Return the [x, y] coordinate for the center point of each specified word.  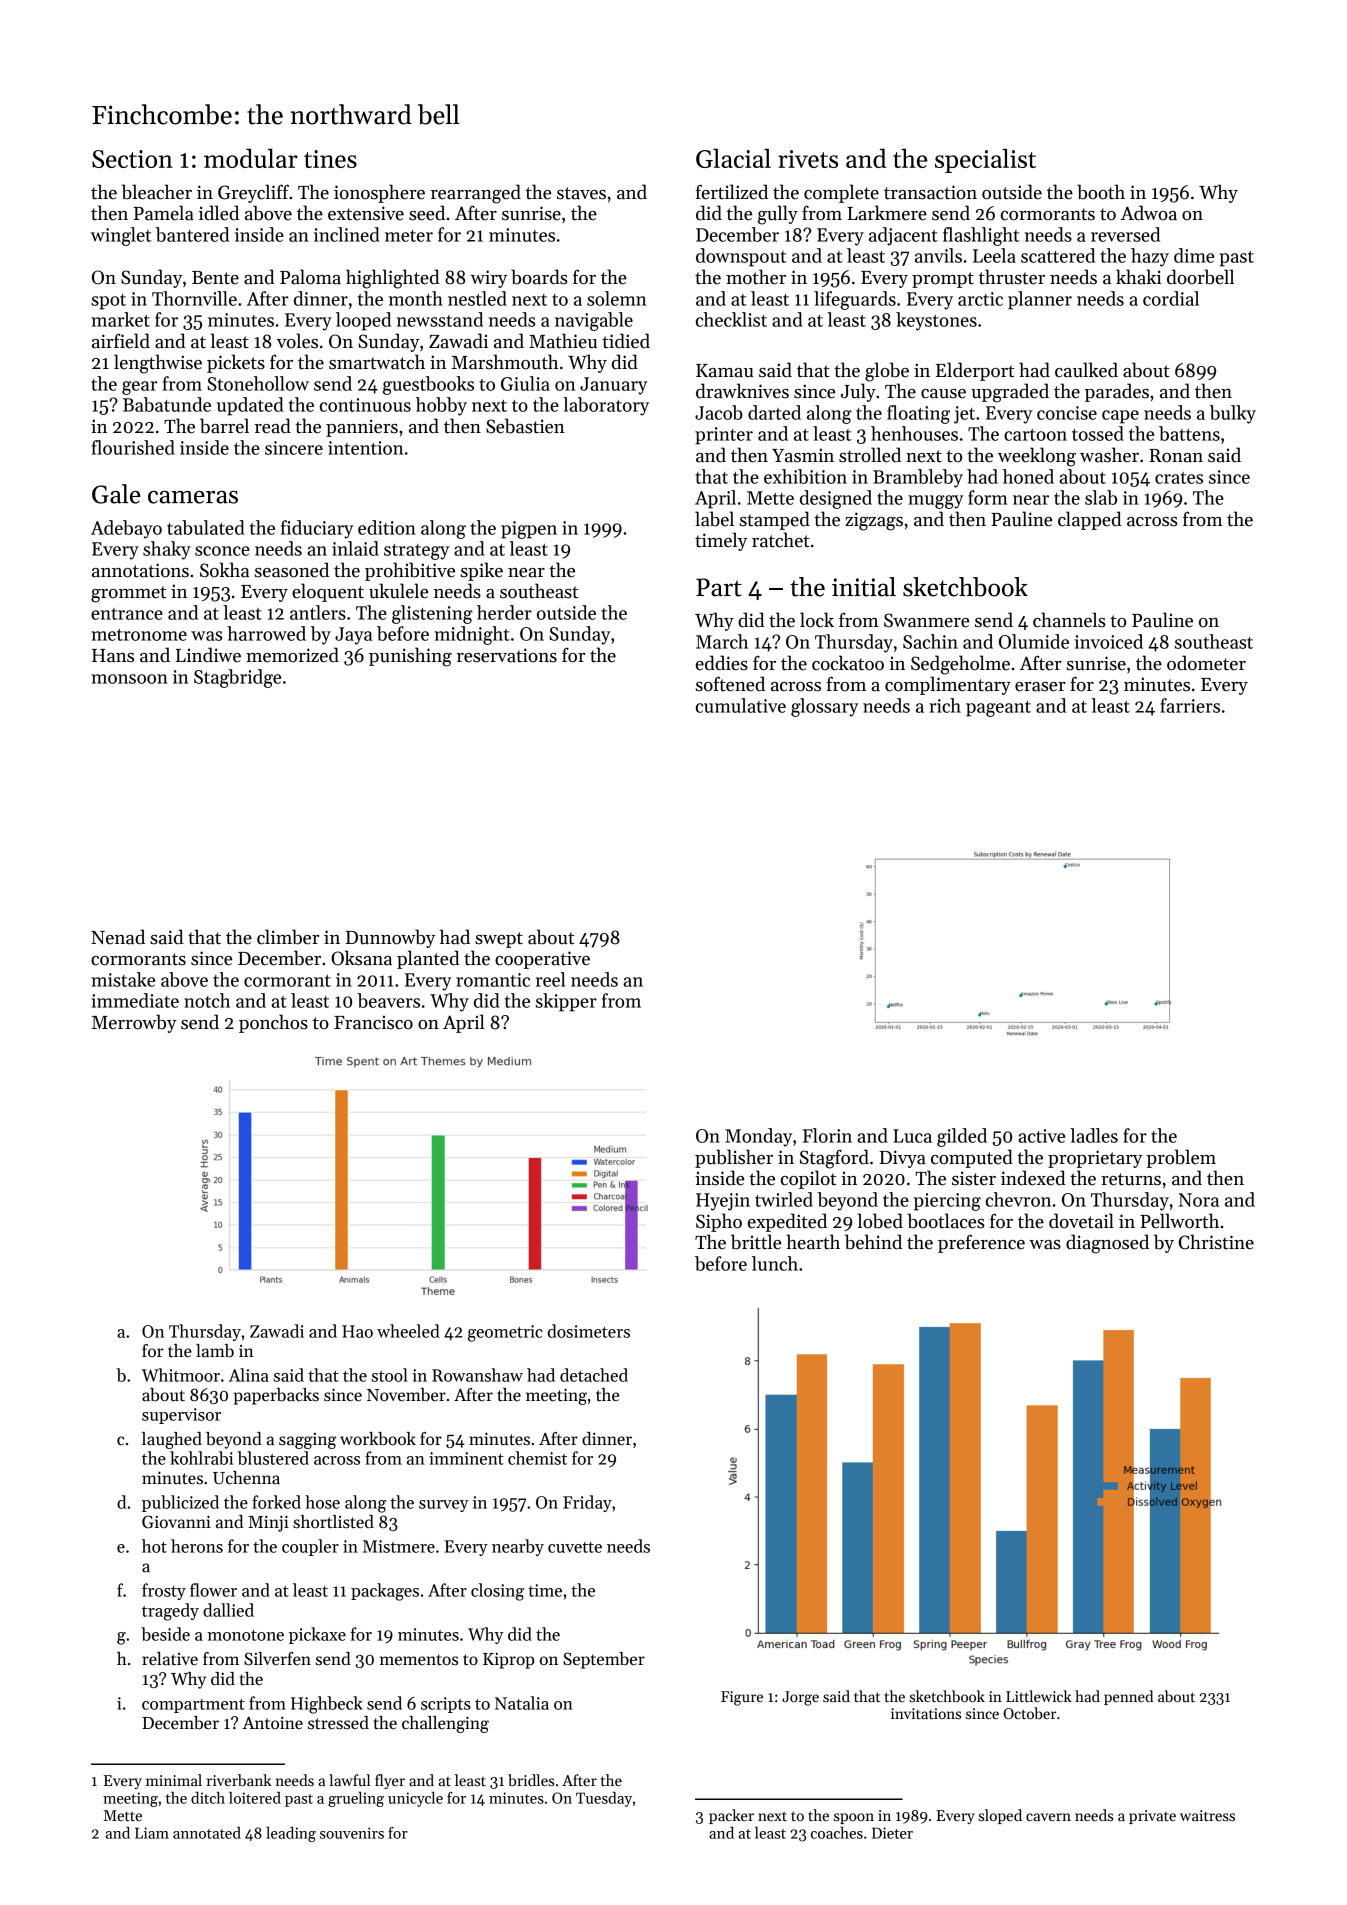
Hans [113, 656]
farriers [1190, 705]
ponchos [273, 1023]
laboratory [606, 406]
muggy [935, 502]
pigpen [529, 530]
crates [1179, 478]
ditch [208, 1798]
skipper [566, 1002]
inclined [347, 234]
